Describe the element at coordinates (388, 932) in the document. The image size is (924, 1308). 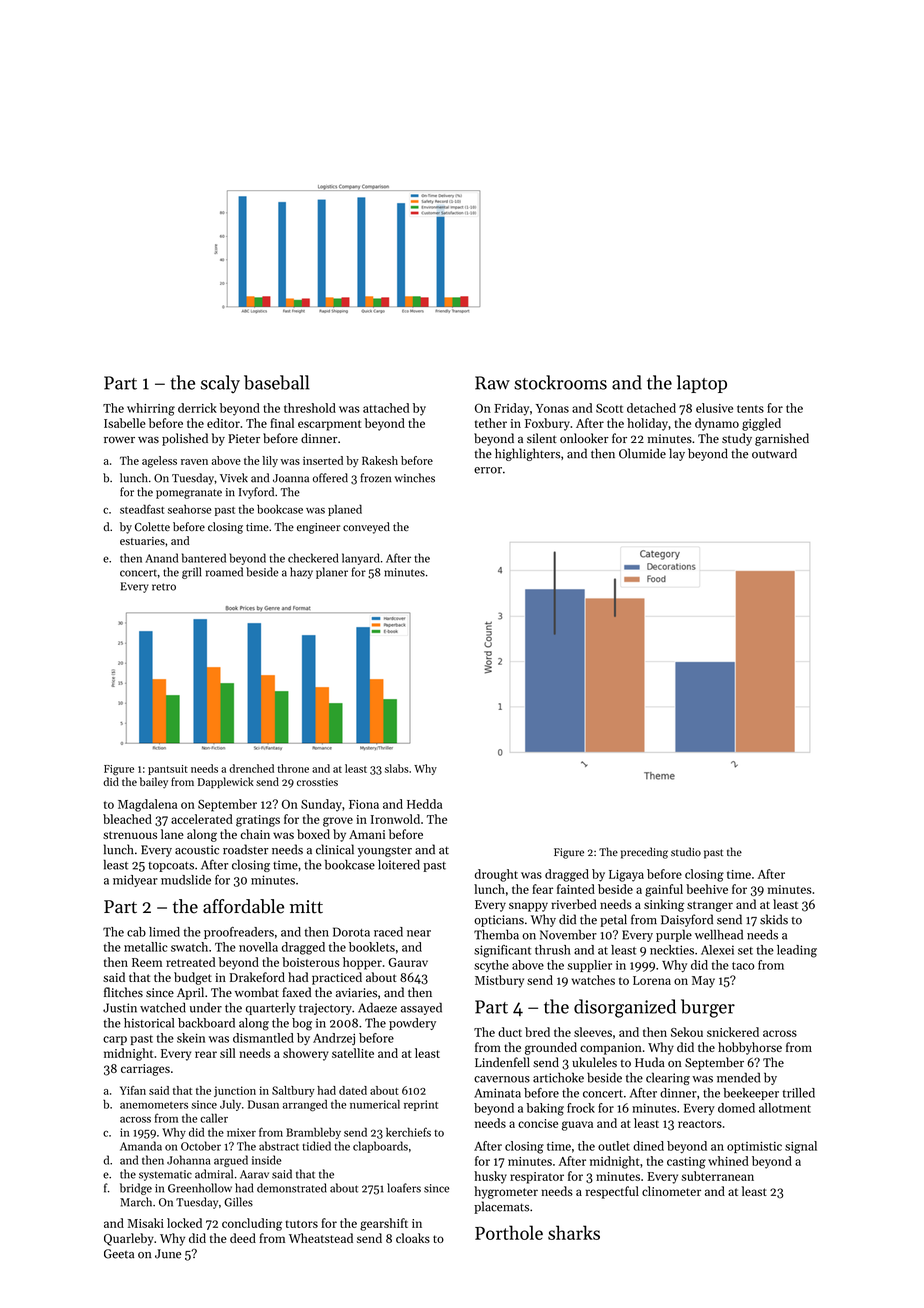
I see `raced` at that location.
